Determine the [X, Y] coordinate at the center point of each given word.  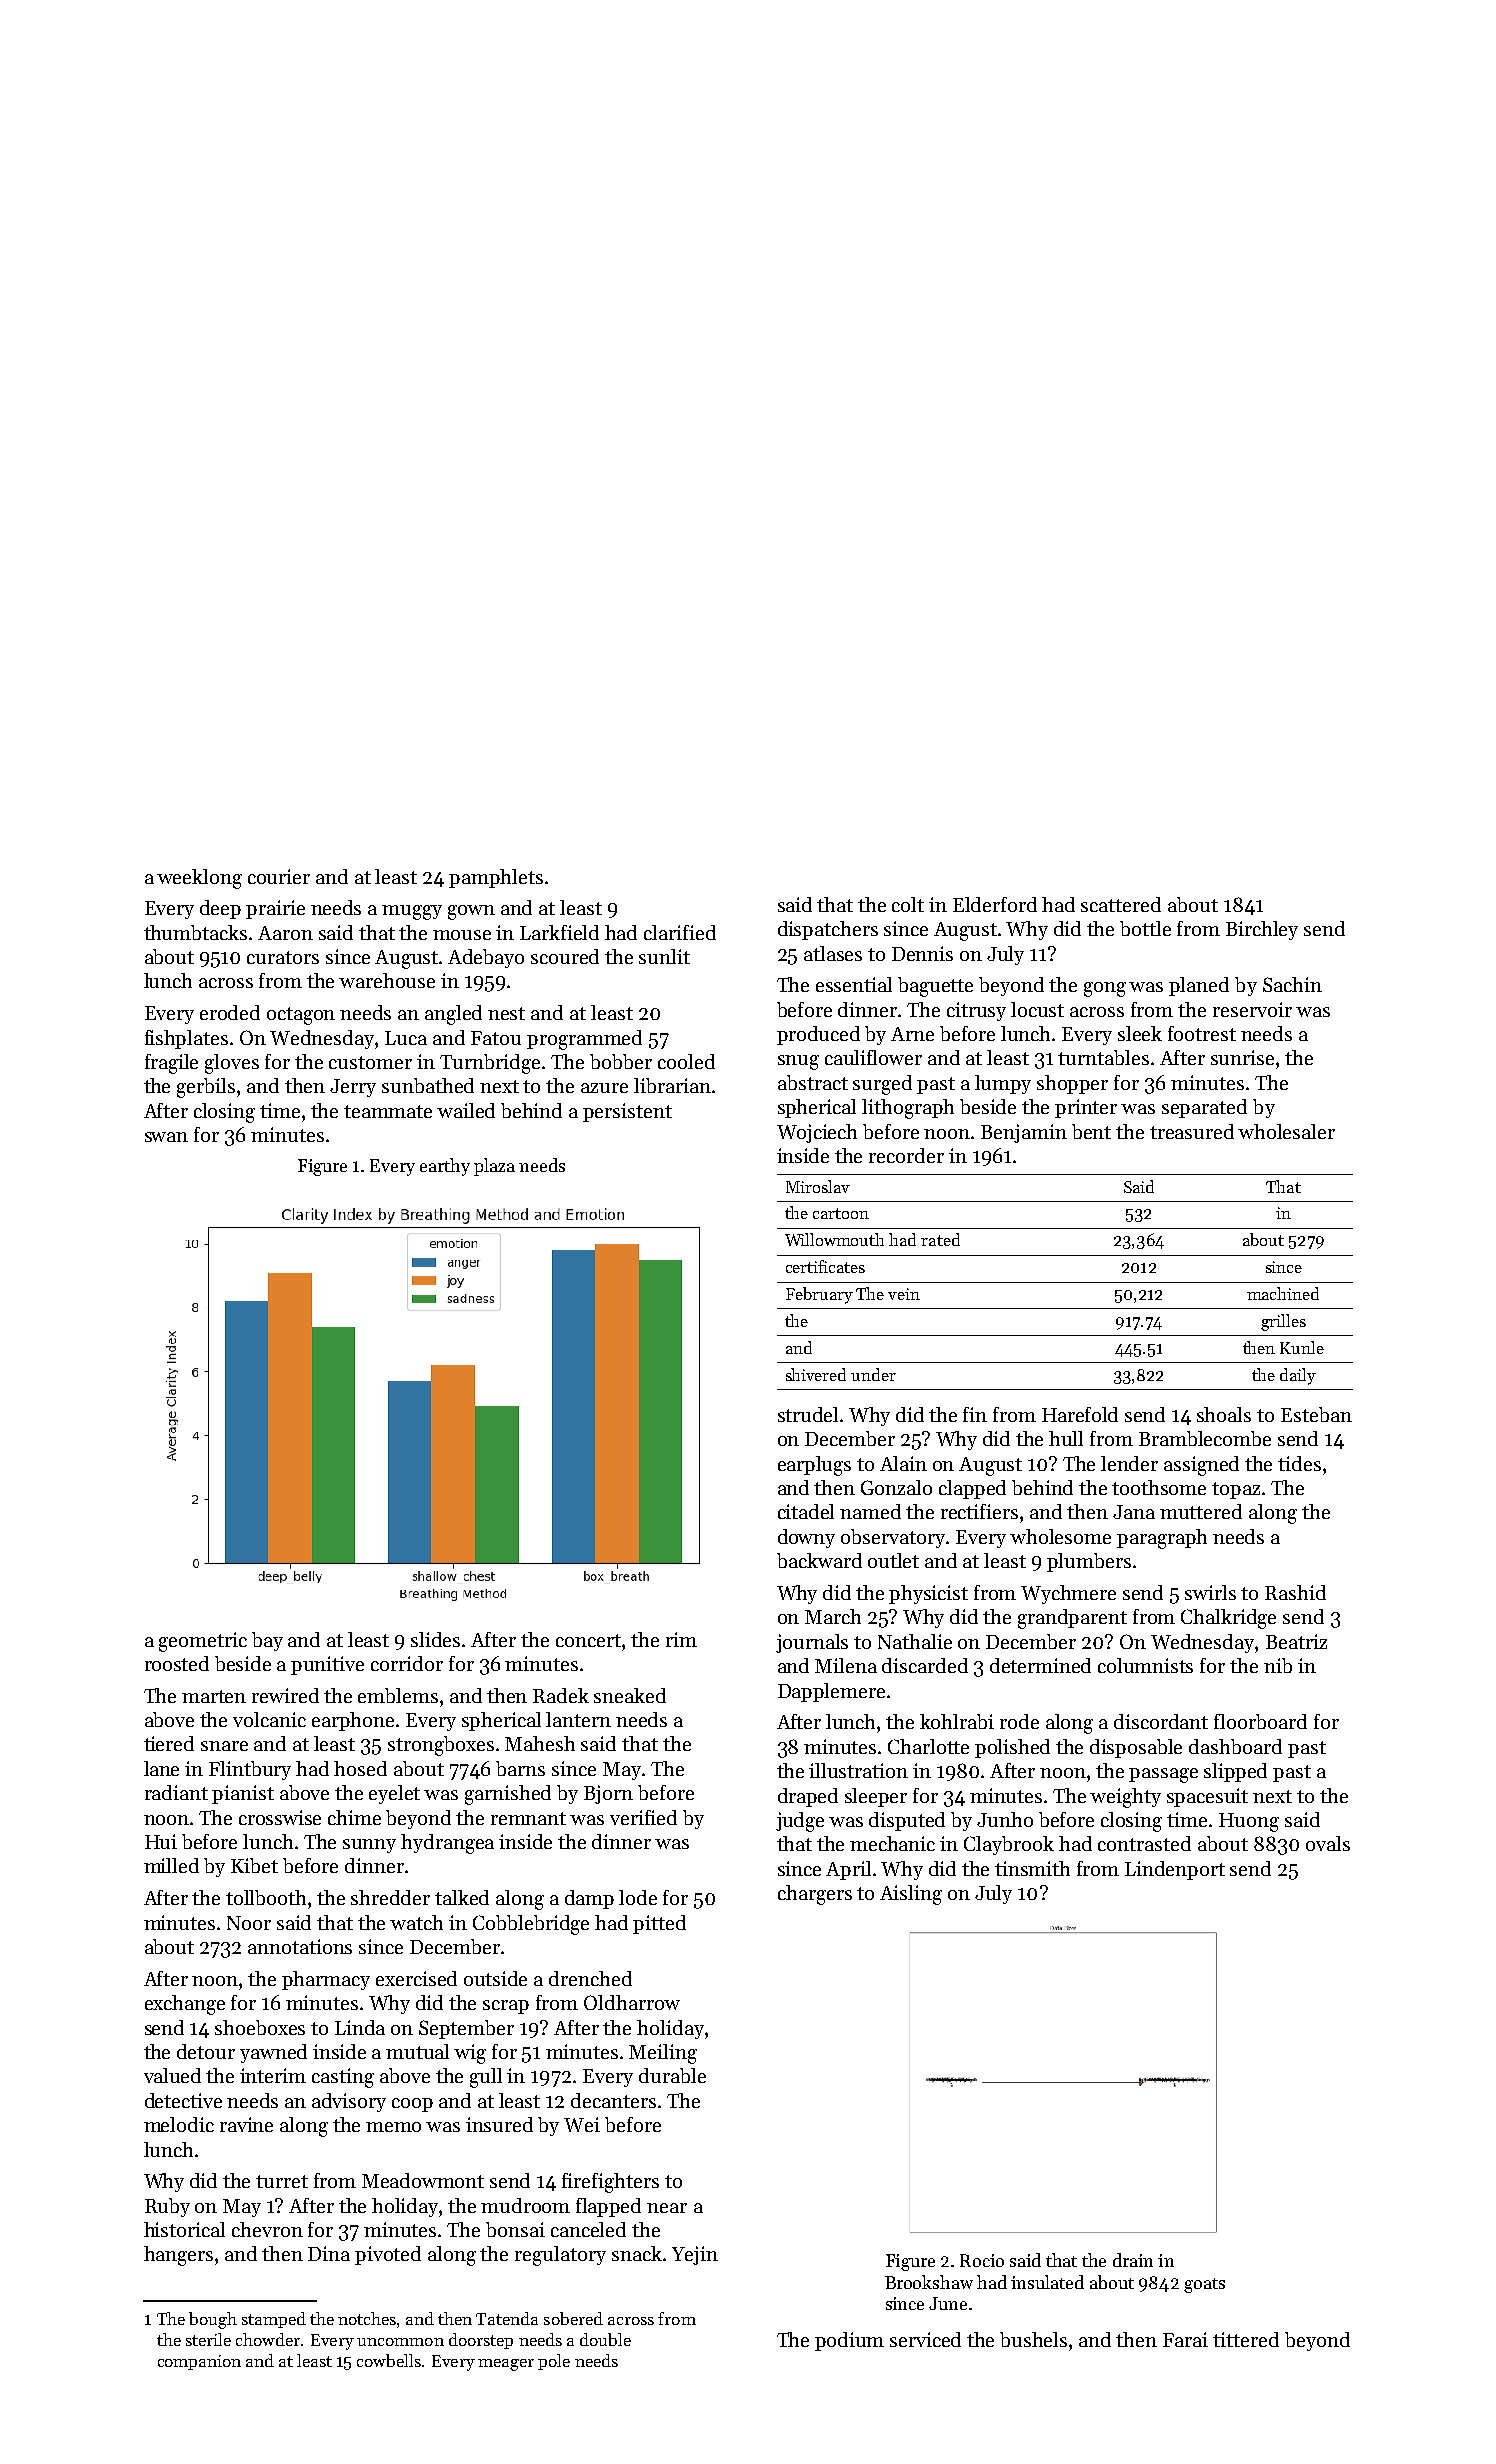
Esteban [1316, 1414]
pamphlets [496, 878]
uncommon [400, 2342]
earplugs [814, 1466]
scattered [1121, 904]
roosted [177, 1663]
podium [849, 2341]
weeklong [199, 879]
